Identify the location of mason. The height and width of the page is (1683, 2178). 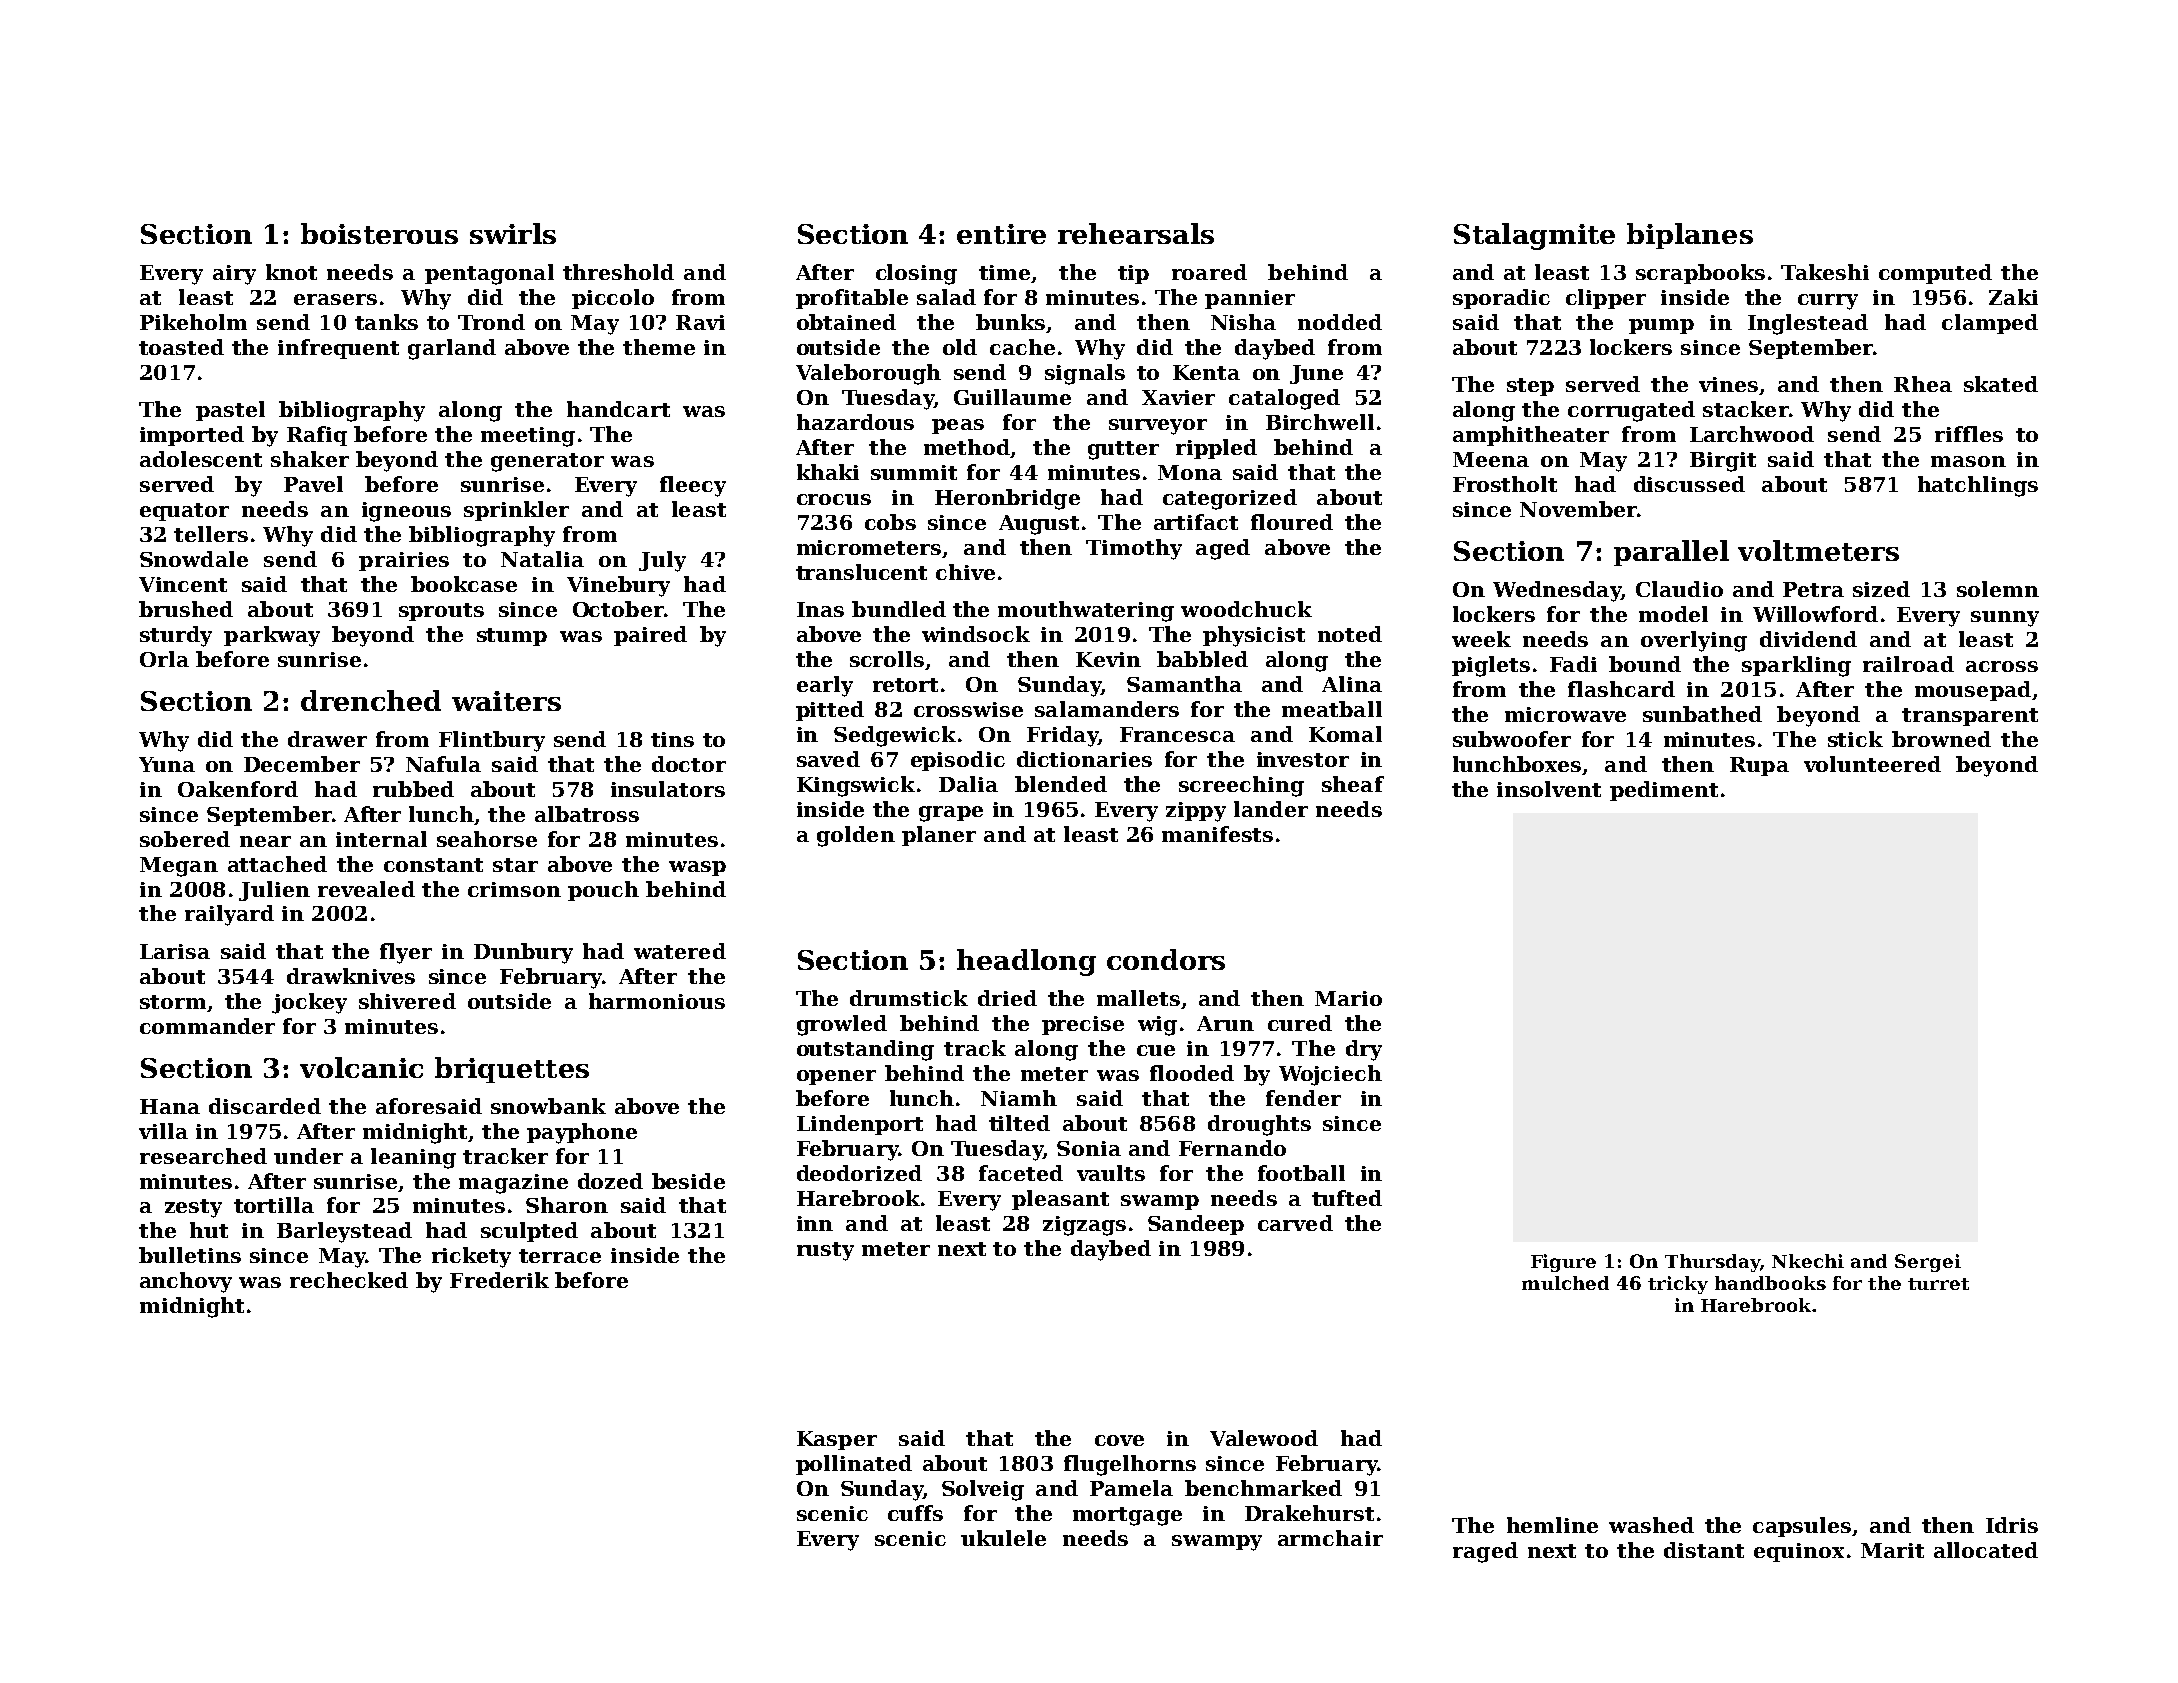
(1968, 461).
